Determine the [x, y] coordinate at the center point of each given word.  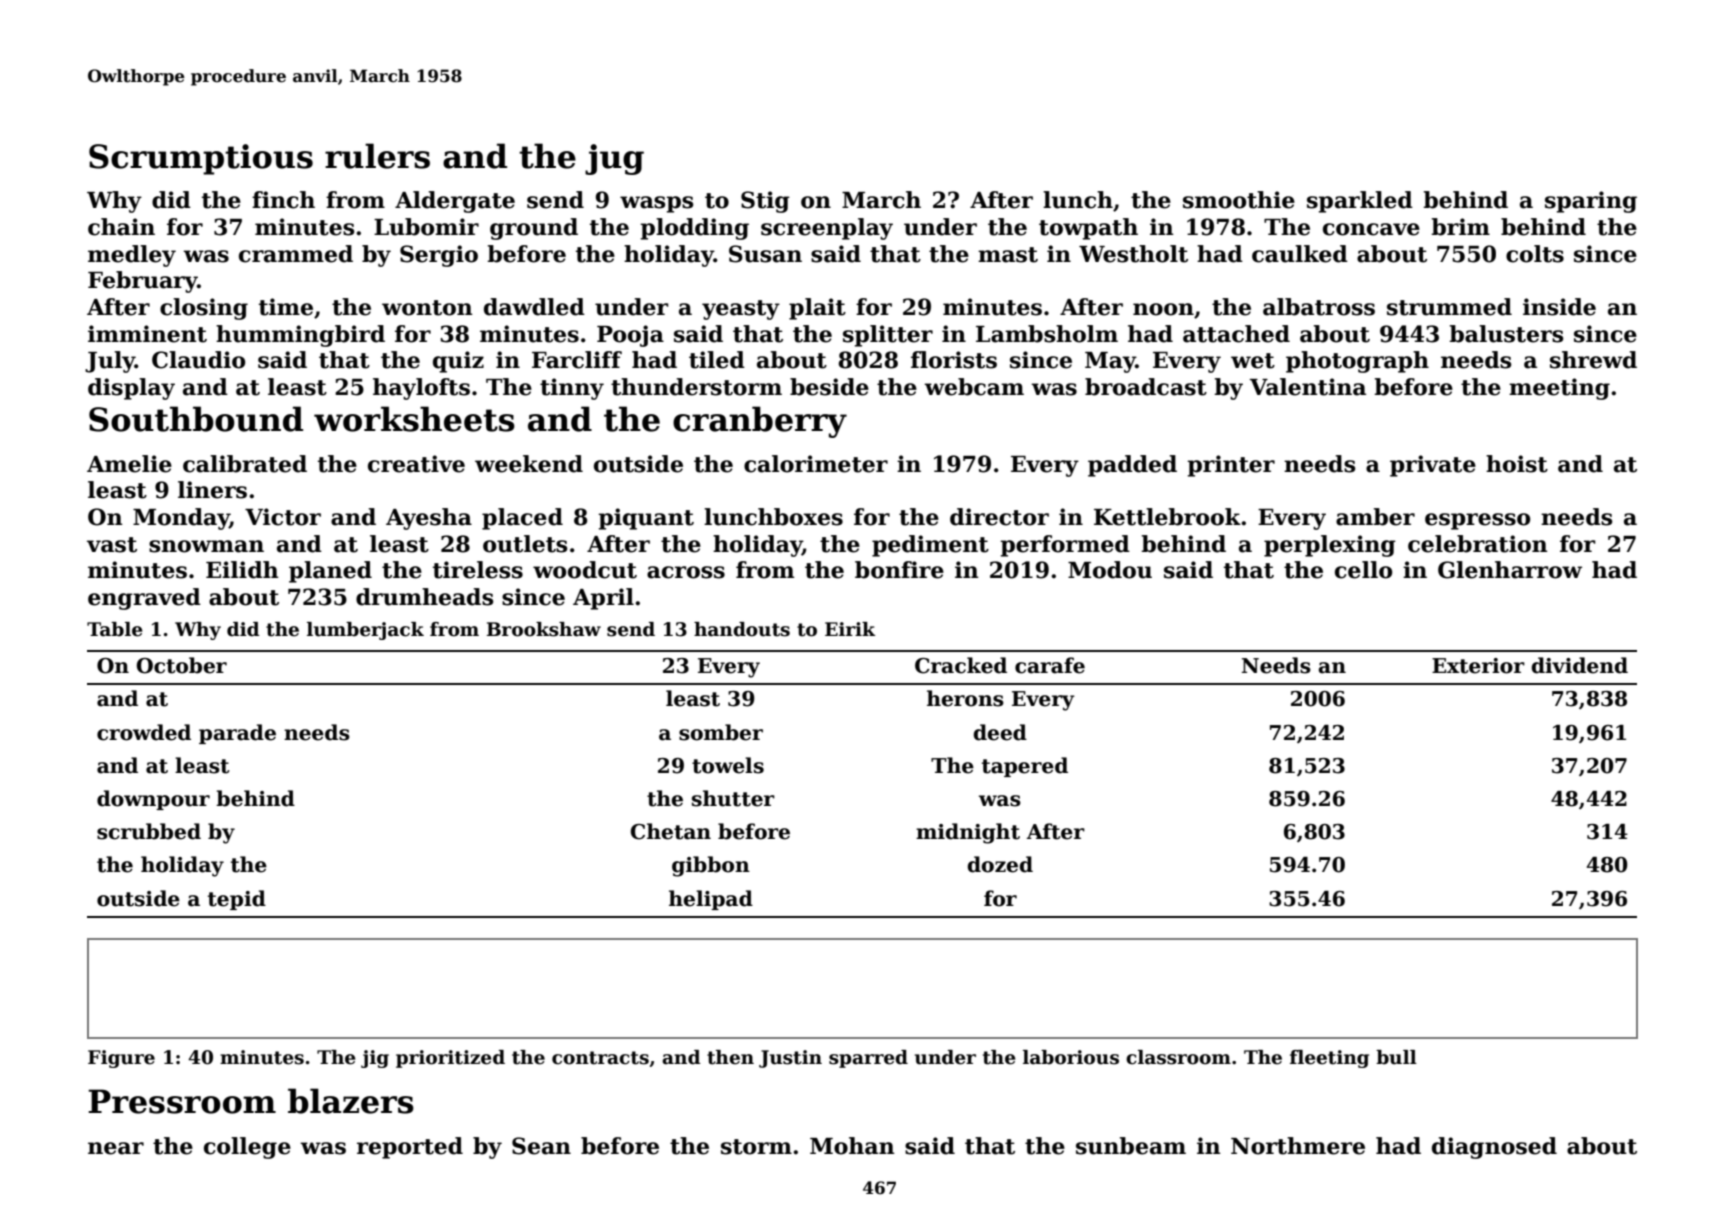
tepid [237, 900]
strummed [1449, 307]
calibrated [245, 464]
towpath [1088, 229]
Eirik [850, 629]
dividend [1579, 665]
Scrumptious [201, 159]
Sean [541, 1146]
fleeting [1329, 1059]
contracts [600, 1058]
